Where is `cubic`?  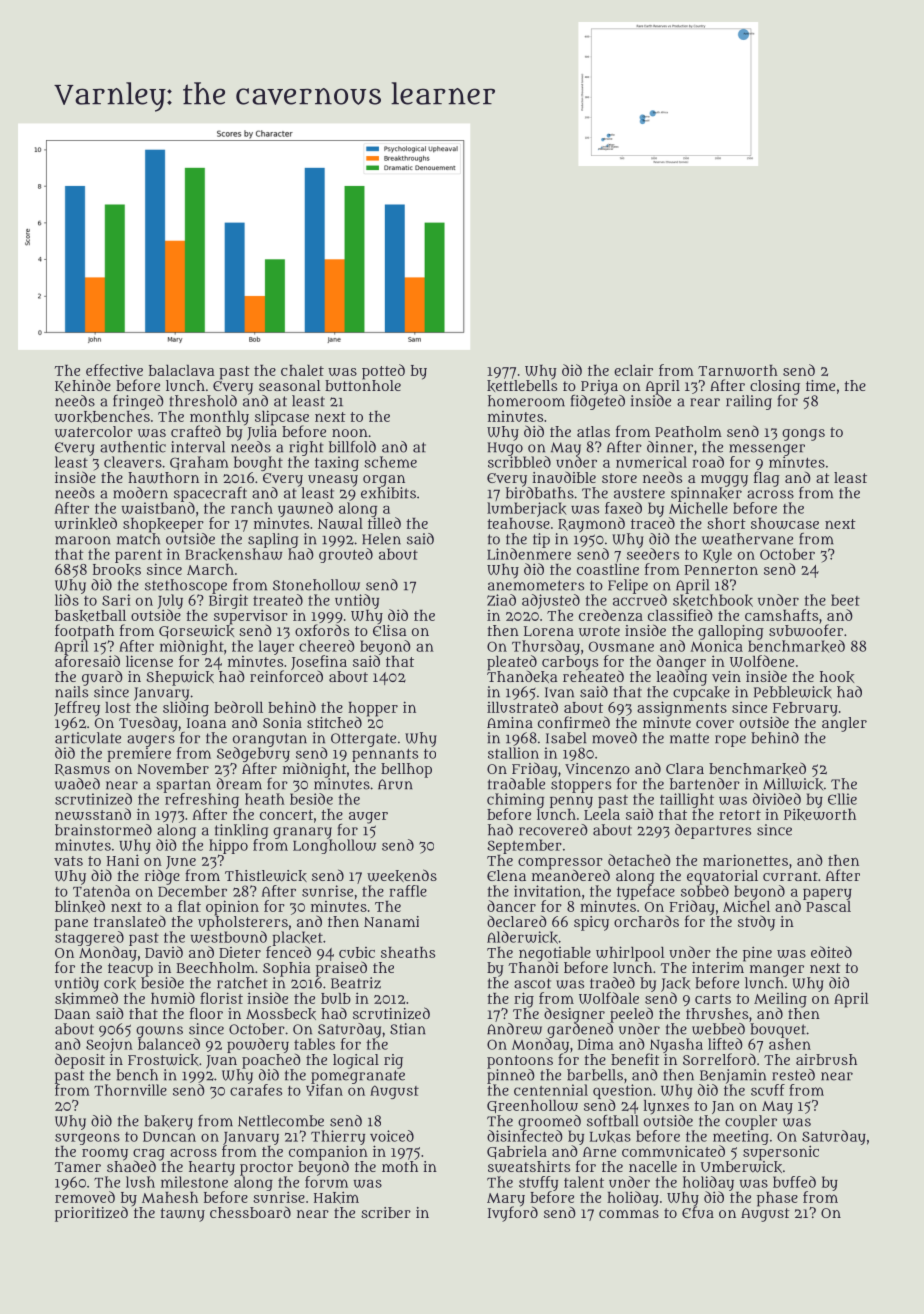 cubic is located at coordinates (357, 952).
